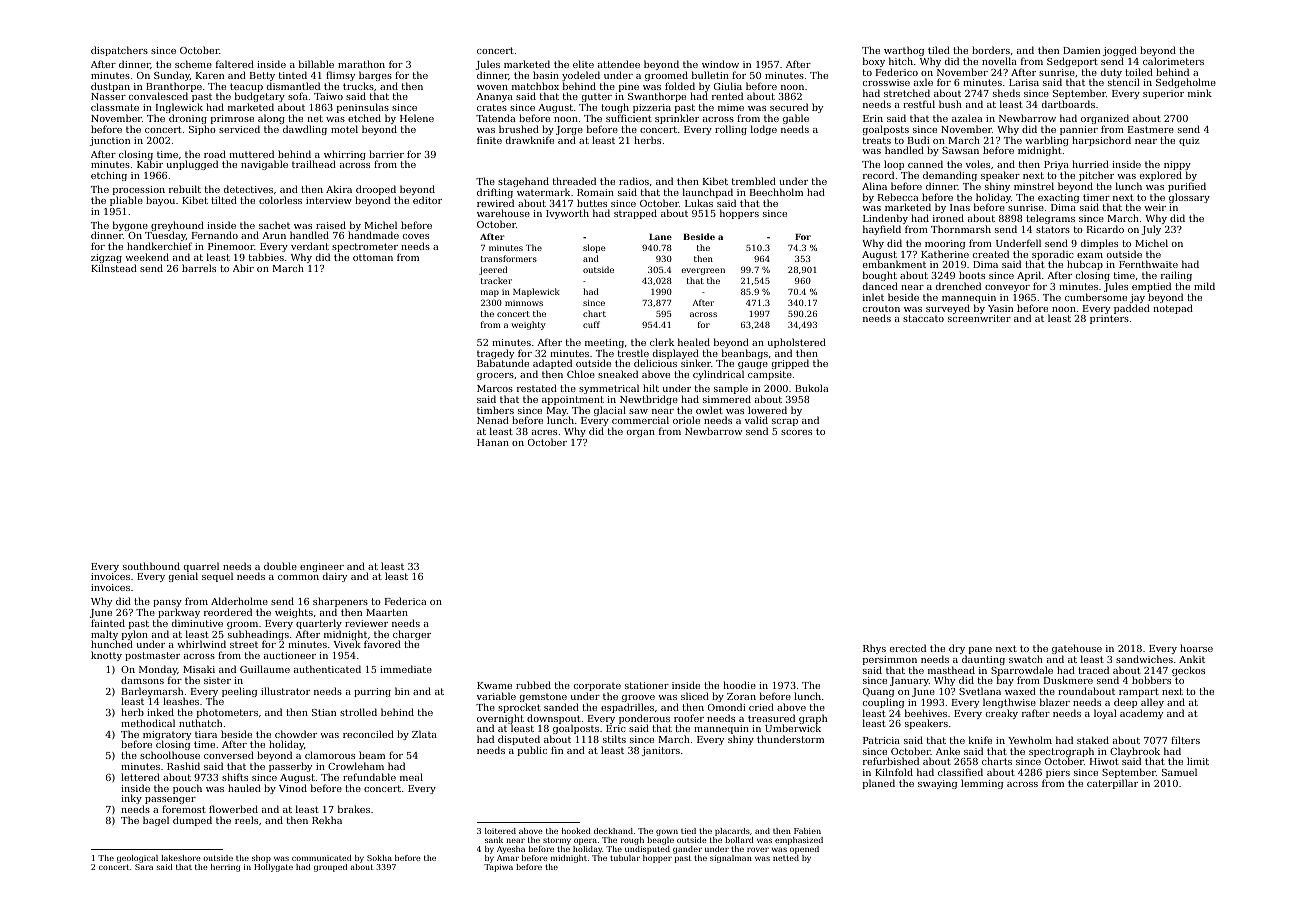  Describe the element at coordinates (1077, 649) in the screenshot. I see `gatehouse` at that location.
